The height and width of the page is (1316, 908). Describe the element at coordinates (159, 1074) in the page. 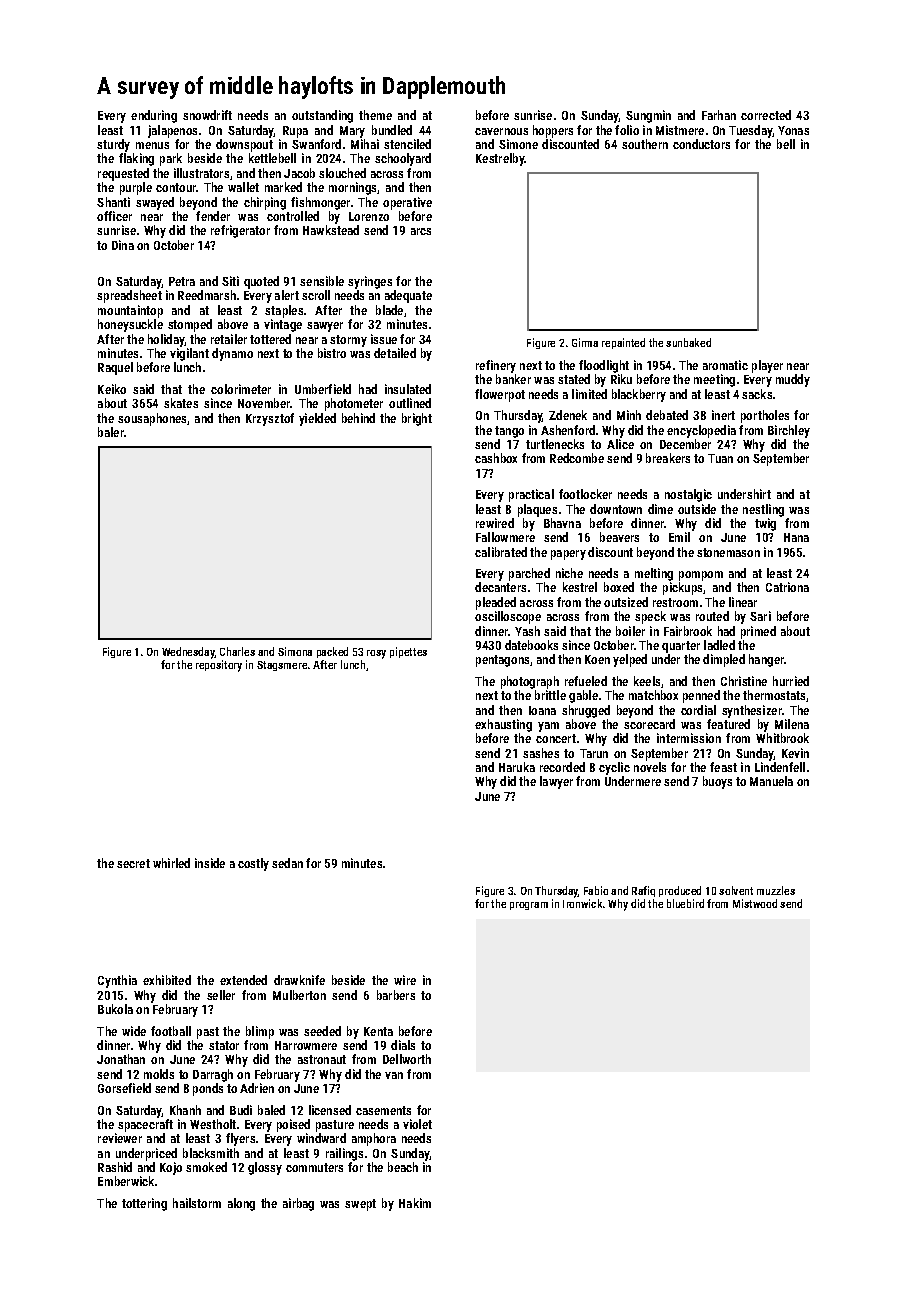

I see `molds` at that location.
